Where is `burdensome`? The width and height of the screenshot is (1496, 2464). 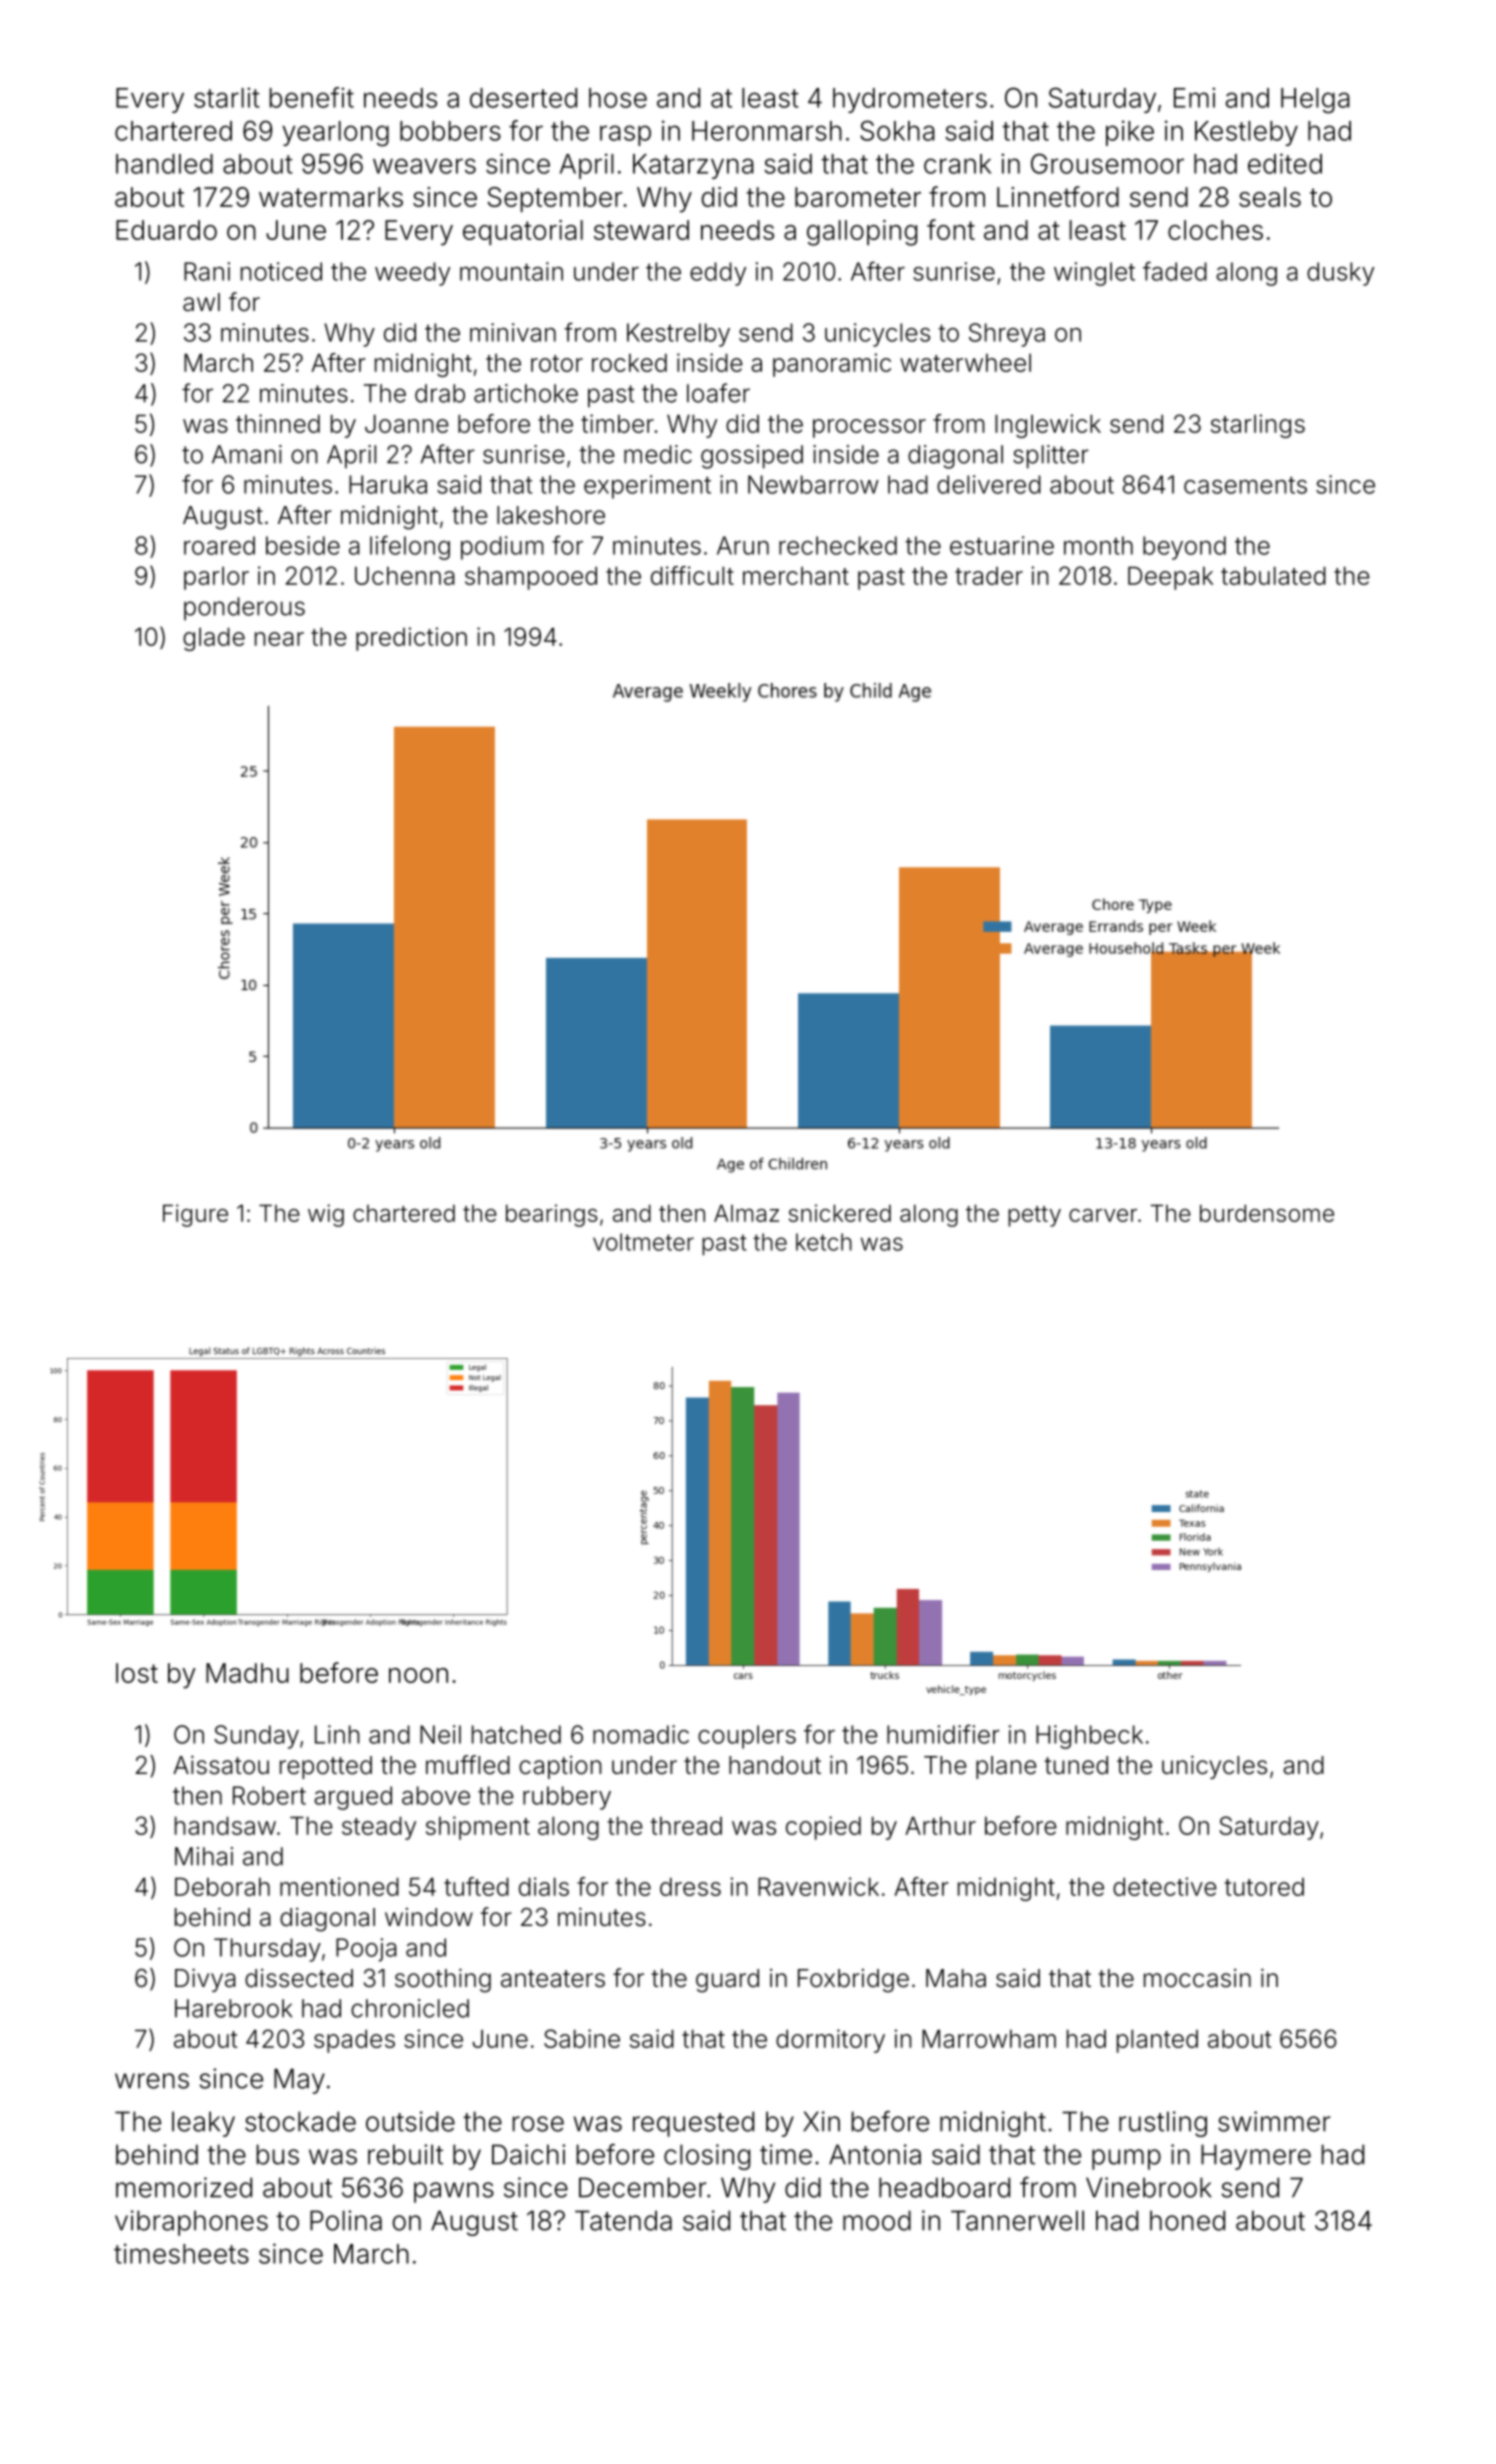
burdensome is located at coordinates (1267, 1213).
